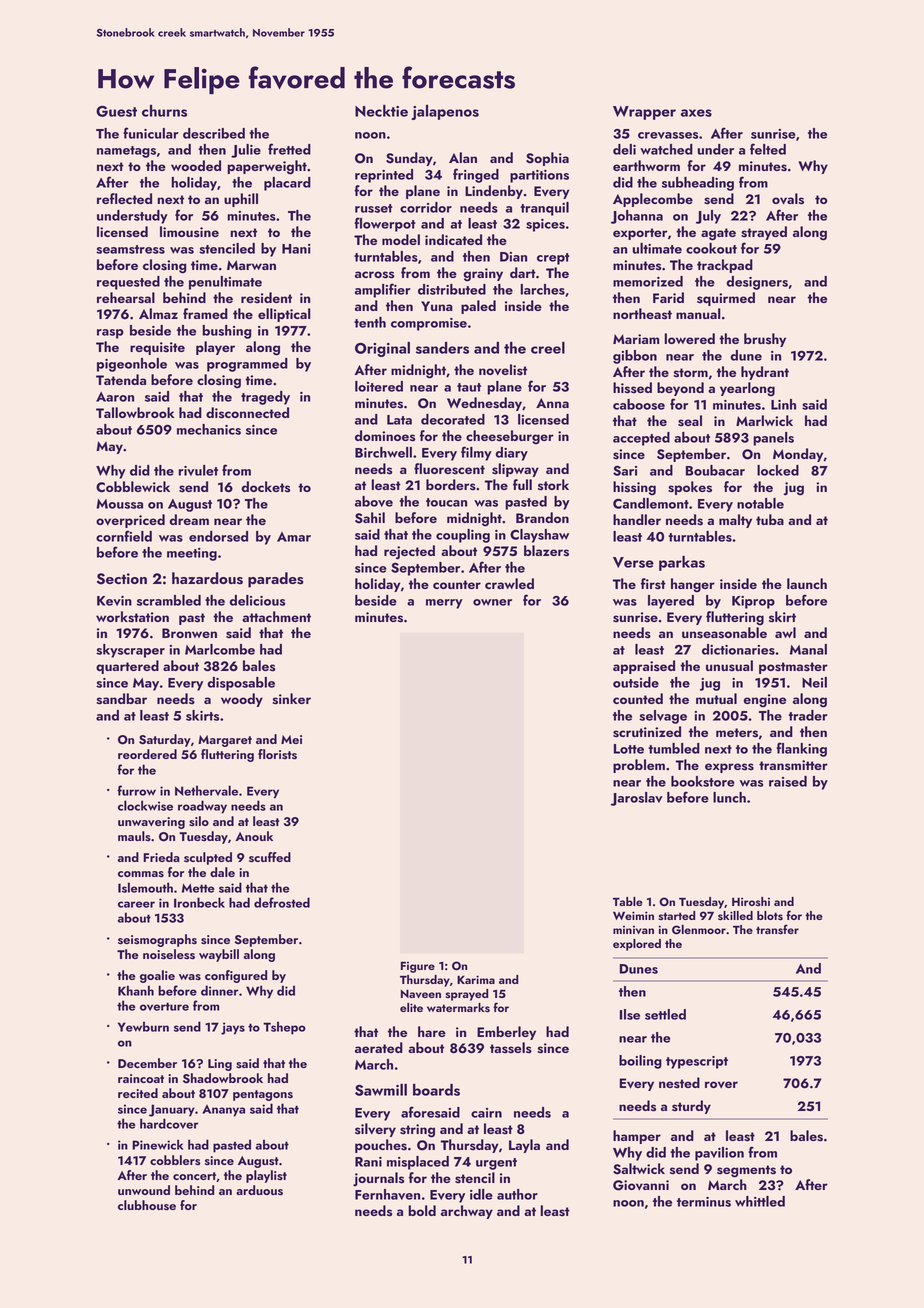  What do you see at coordinates (698, 313) in the document?
I see `manual` at bounding box center [698, 313].
